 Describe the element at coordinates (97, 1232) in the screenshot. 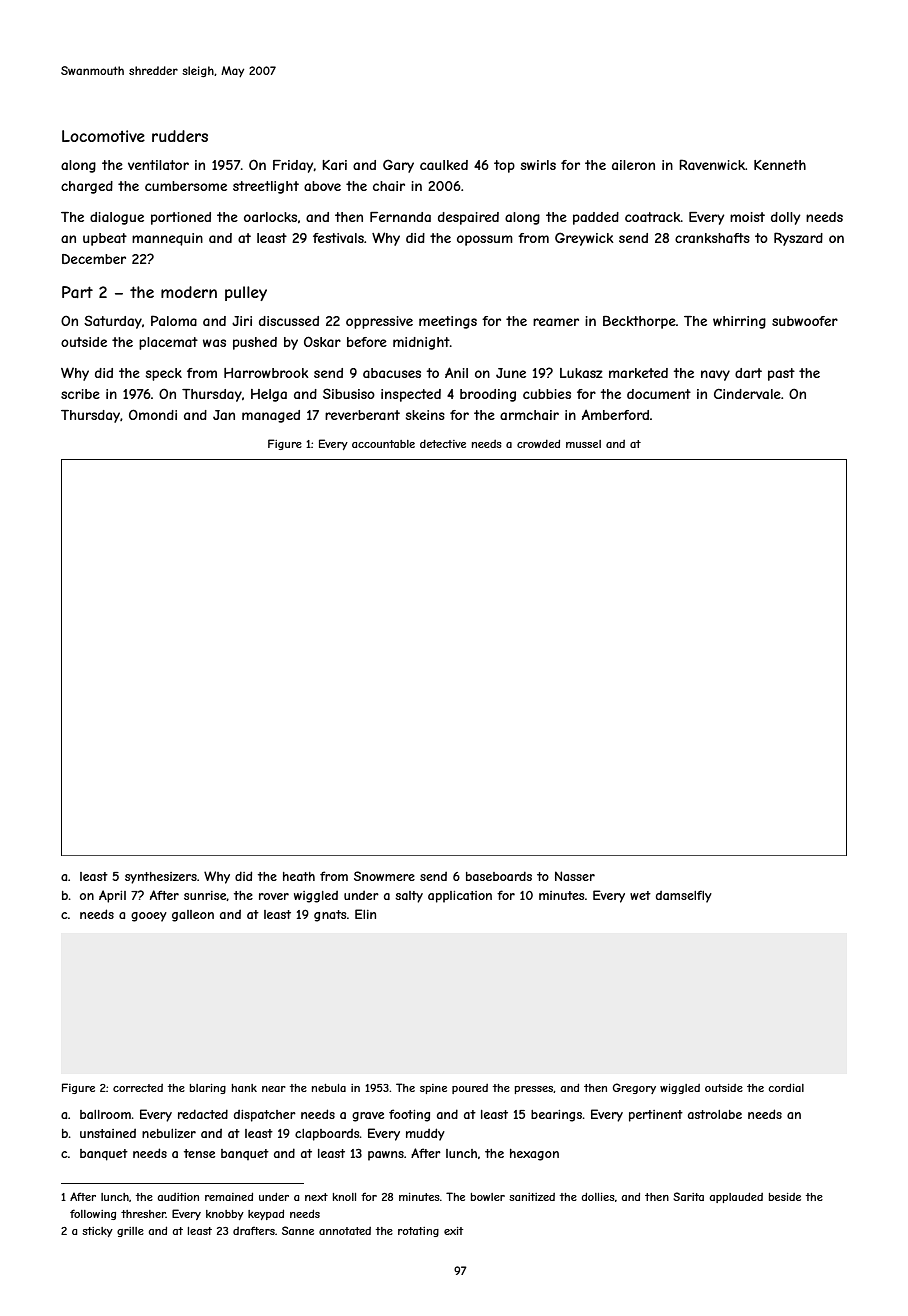

I see `sticky` at that location.
